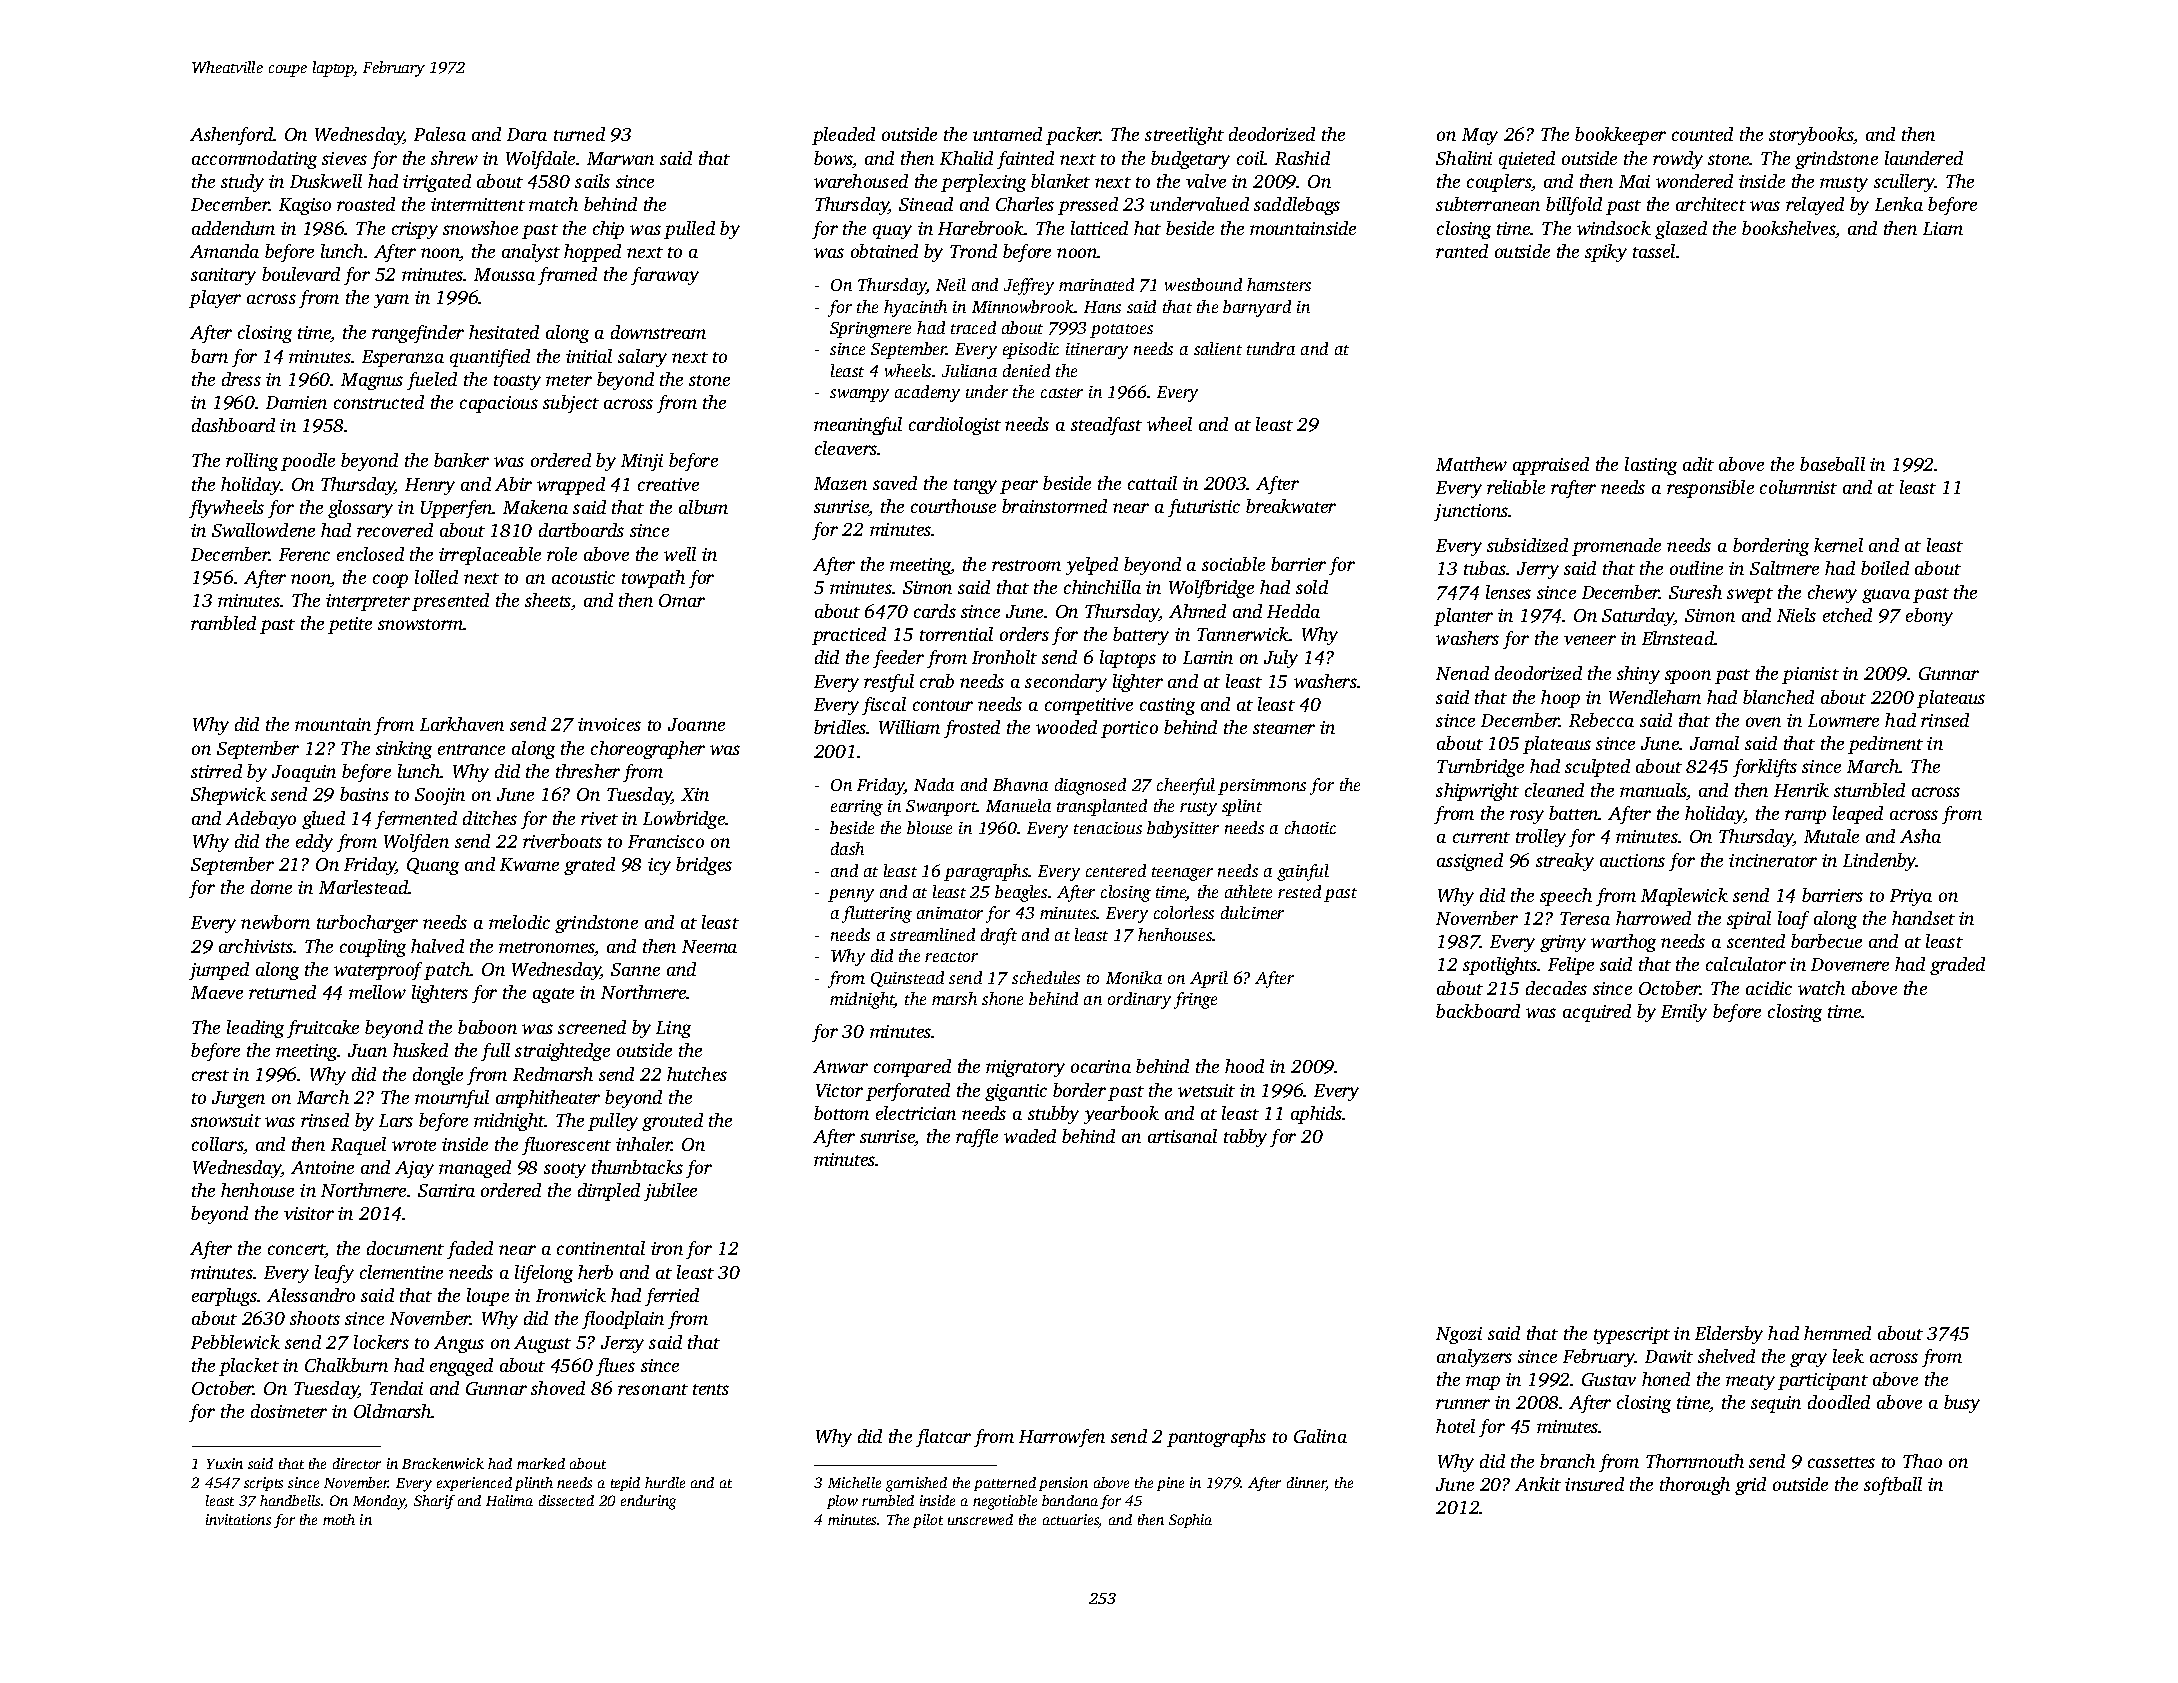  I want to click on crispy, so click(415, 230).
